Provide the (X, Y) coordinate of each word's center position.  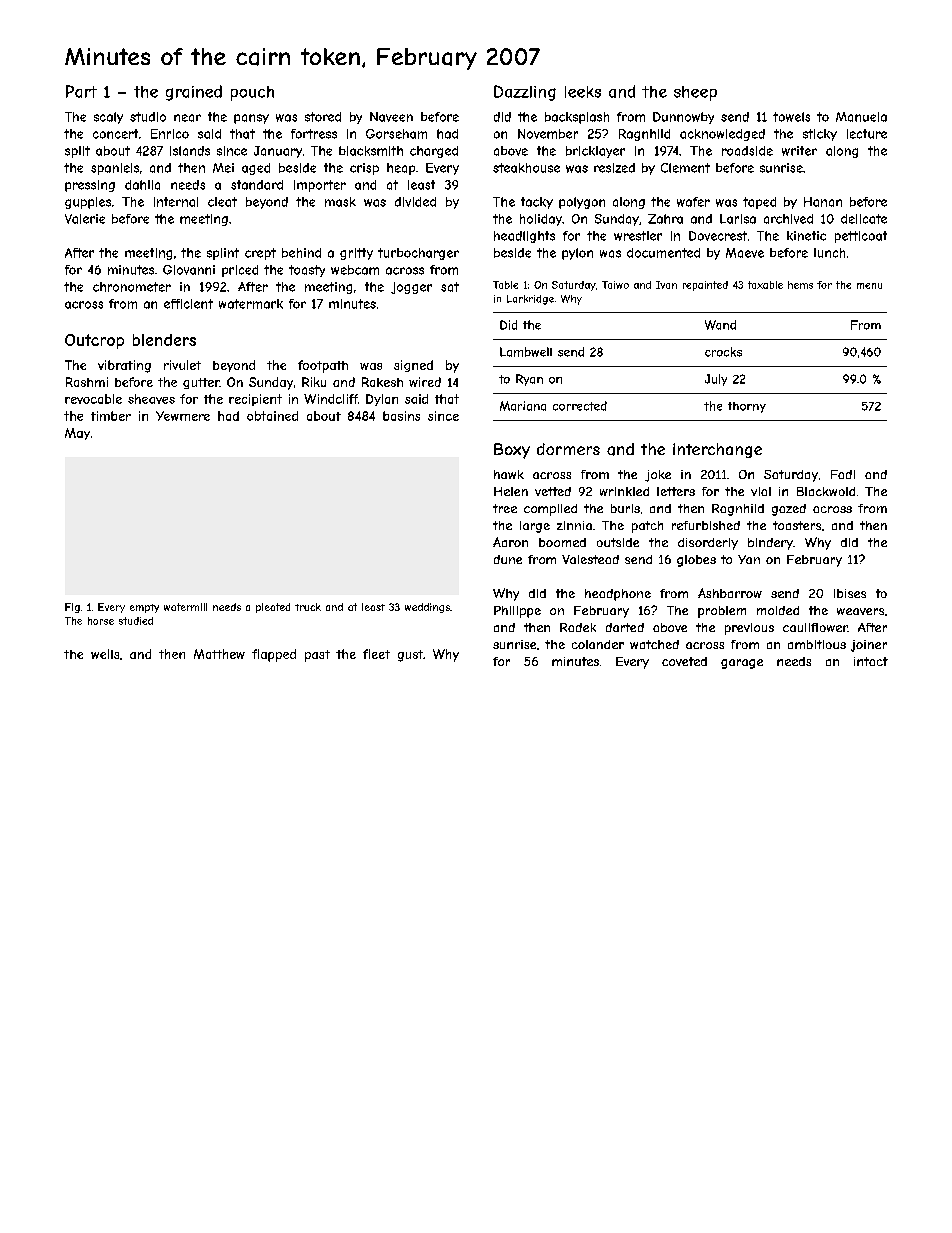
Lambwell (526, 352)
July (716, 380)
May (77, 434)
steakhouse (526, 168)
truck (308, 607)
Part (81, 91)
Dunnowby (683, 118)
